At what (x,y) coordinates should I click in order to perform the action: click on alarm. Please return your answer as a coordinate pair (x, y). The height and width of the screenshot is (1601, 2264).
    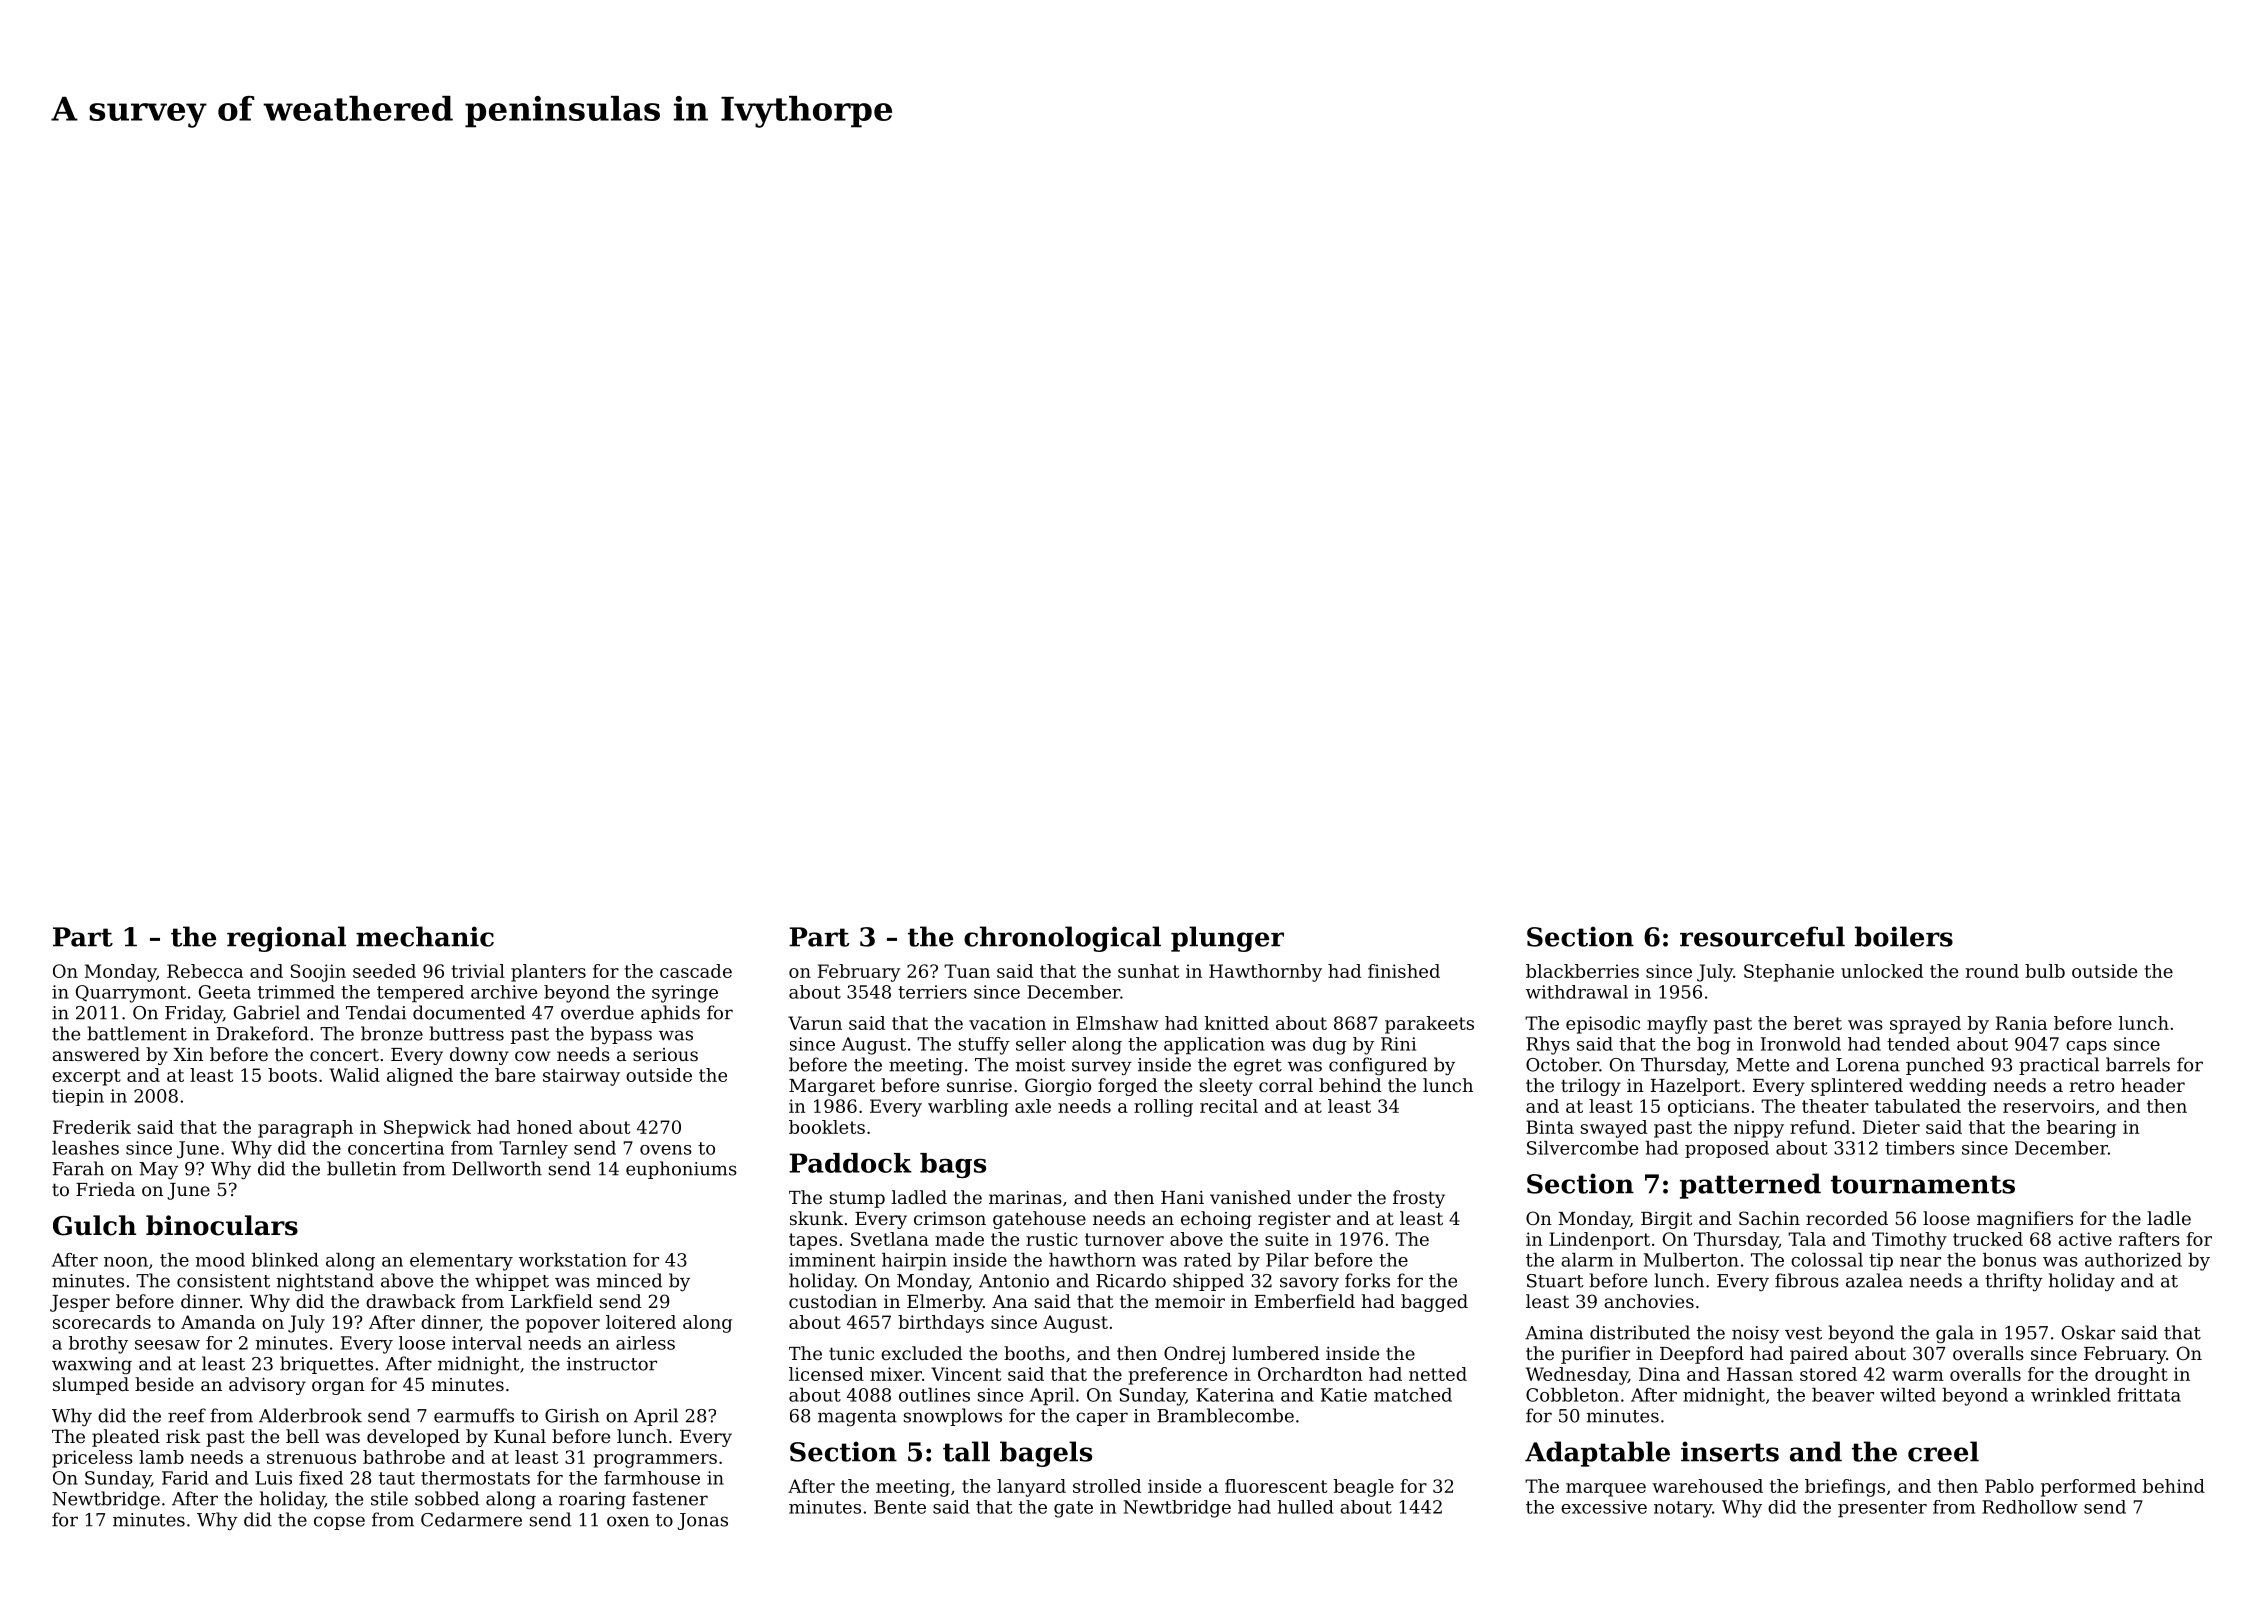
    Looking at the image, I should click on (1587, 1260).
